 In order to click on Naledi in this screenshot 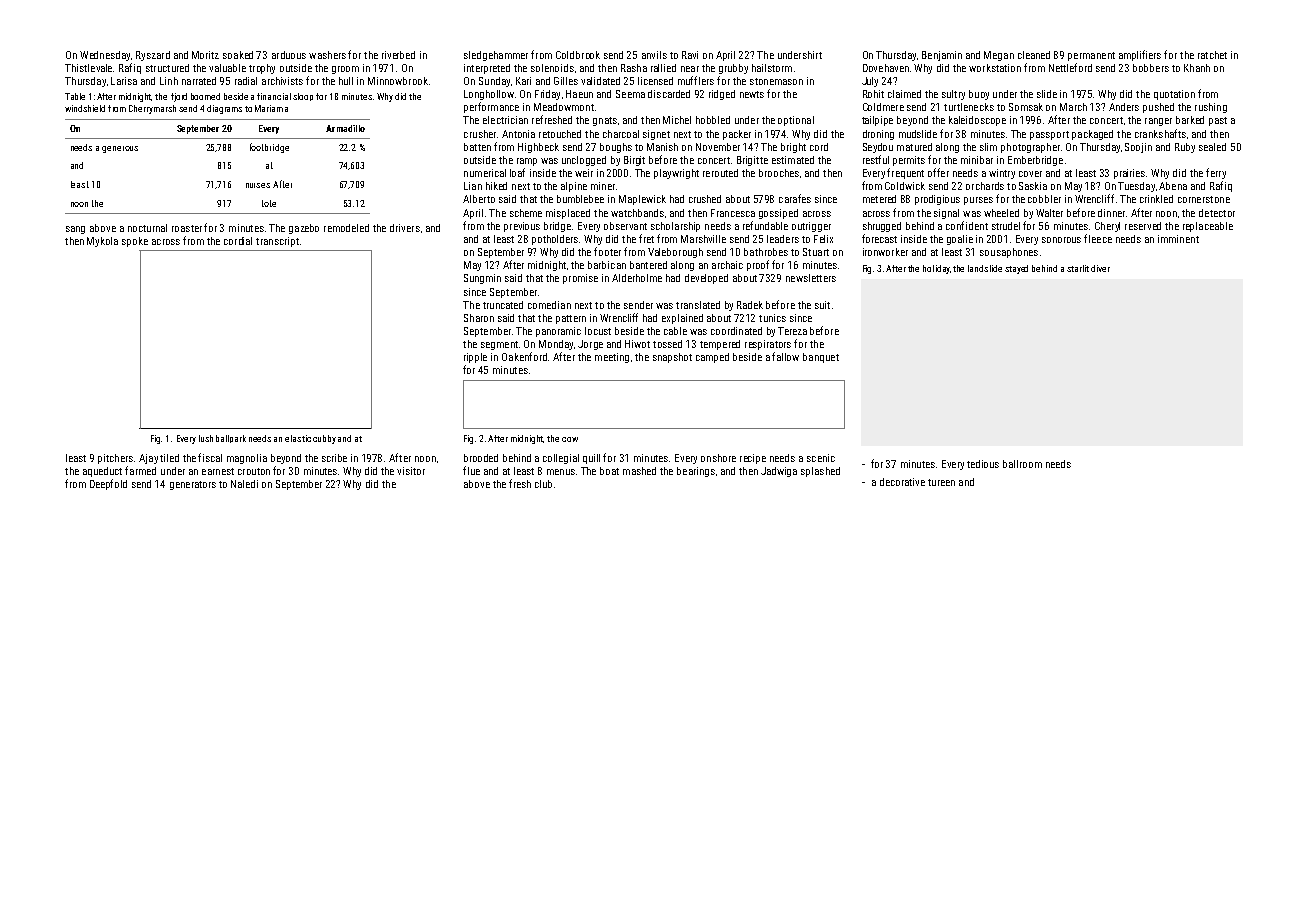, I will do `click(244, 484)`.
